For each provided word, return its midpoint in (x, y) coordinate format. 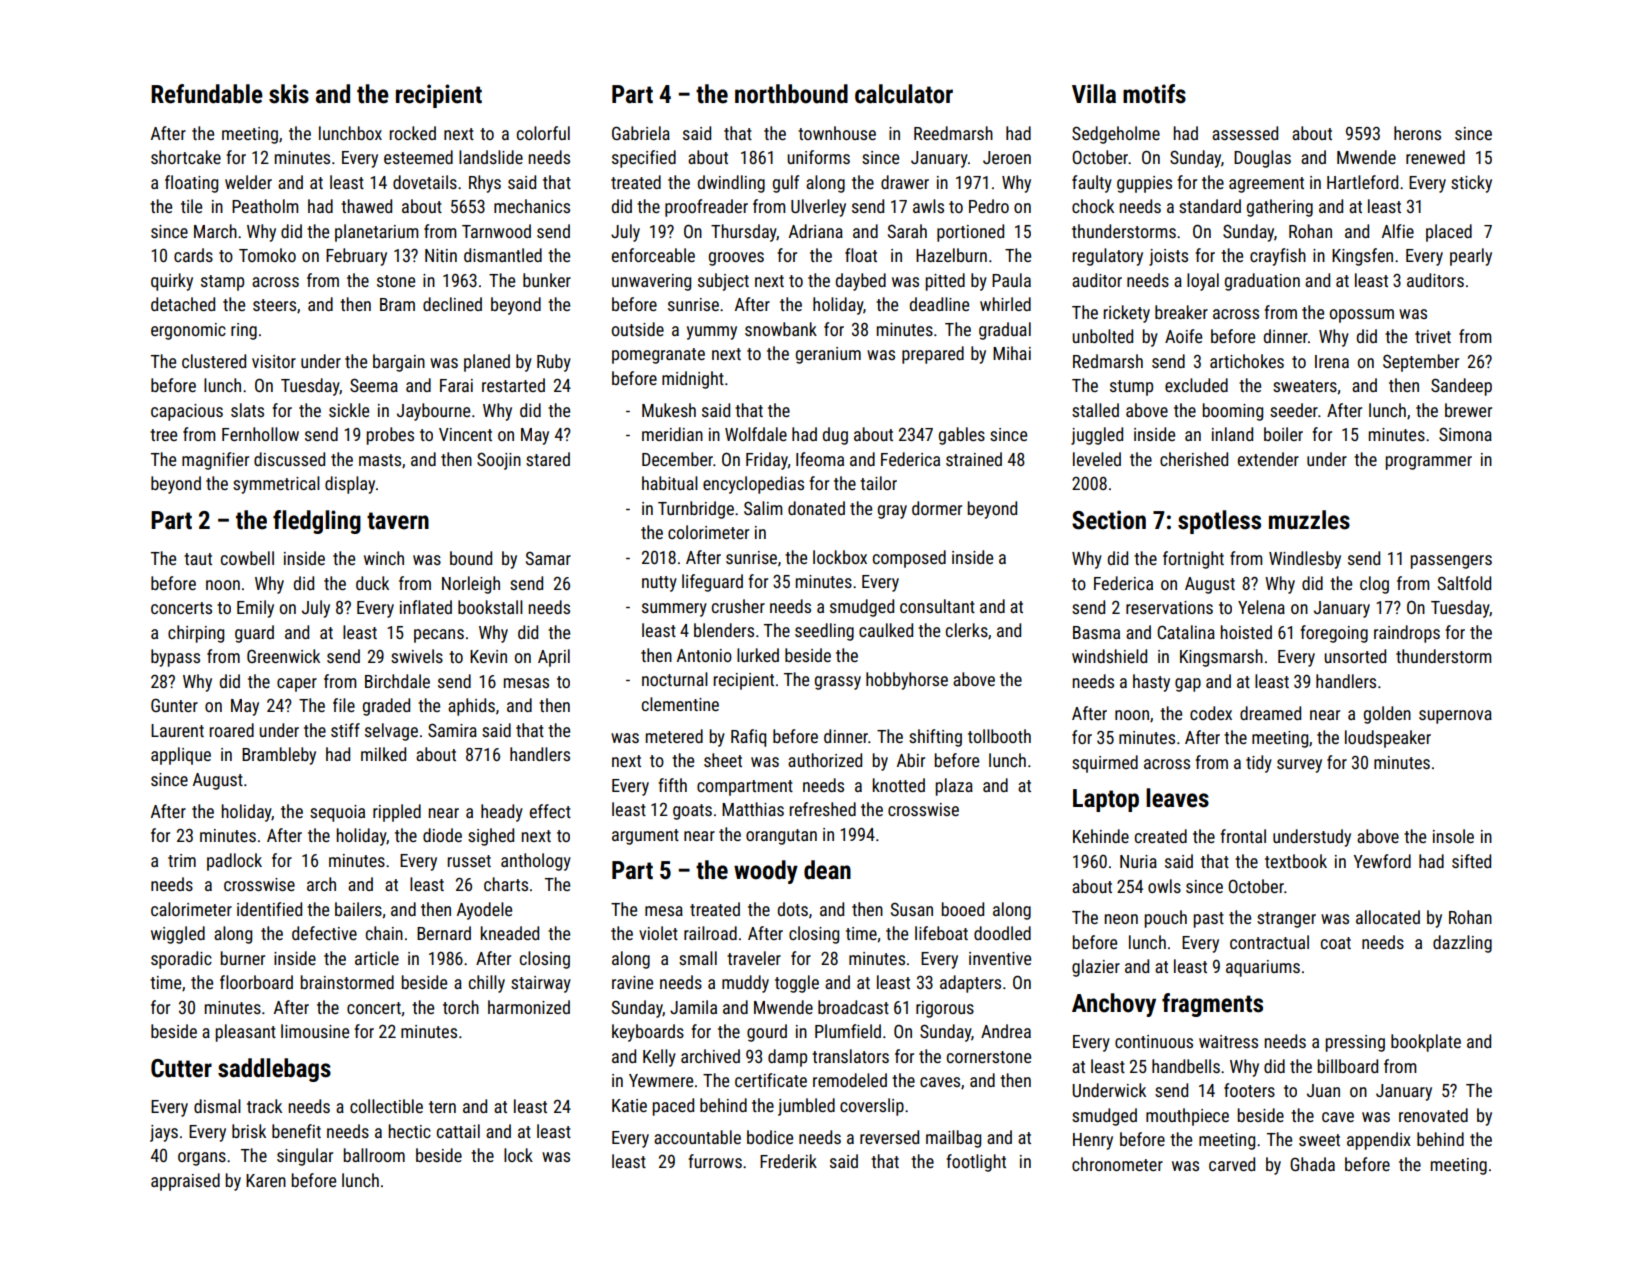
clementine (680, 704)
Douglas (1262, 159)
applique (181, 756)
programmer (1428, 463)
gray (892, 512)
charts (506, 884)
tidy (1259, 764)
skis (289, 94)
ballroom (374, 1155)
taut (198, 559)
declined (452, 304)
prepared (933, 355)
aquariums (1263, 968)
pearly (1471, 257)
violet (658, 933)
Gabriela (641, 133)
